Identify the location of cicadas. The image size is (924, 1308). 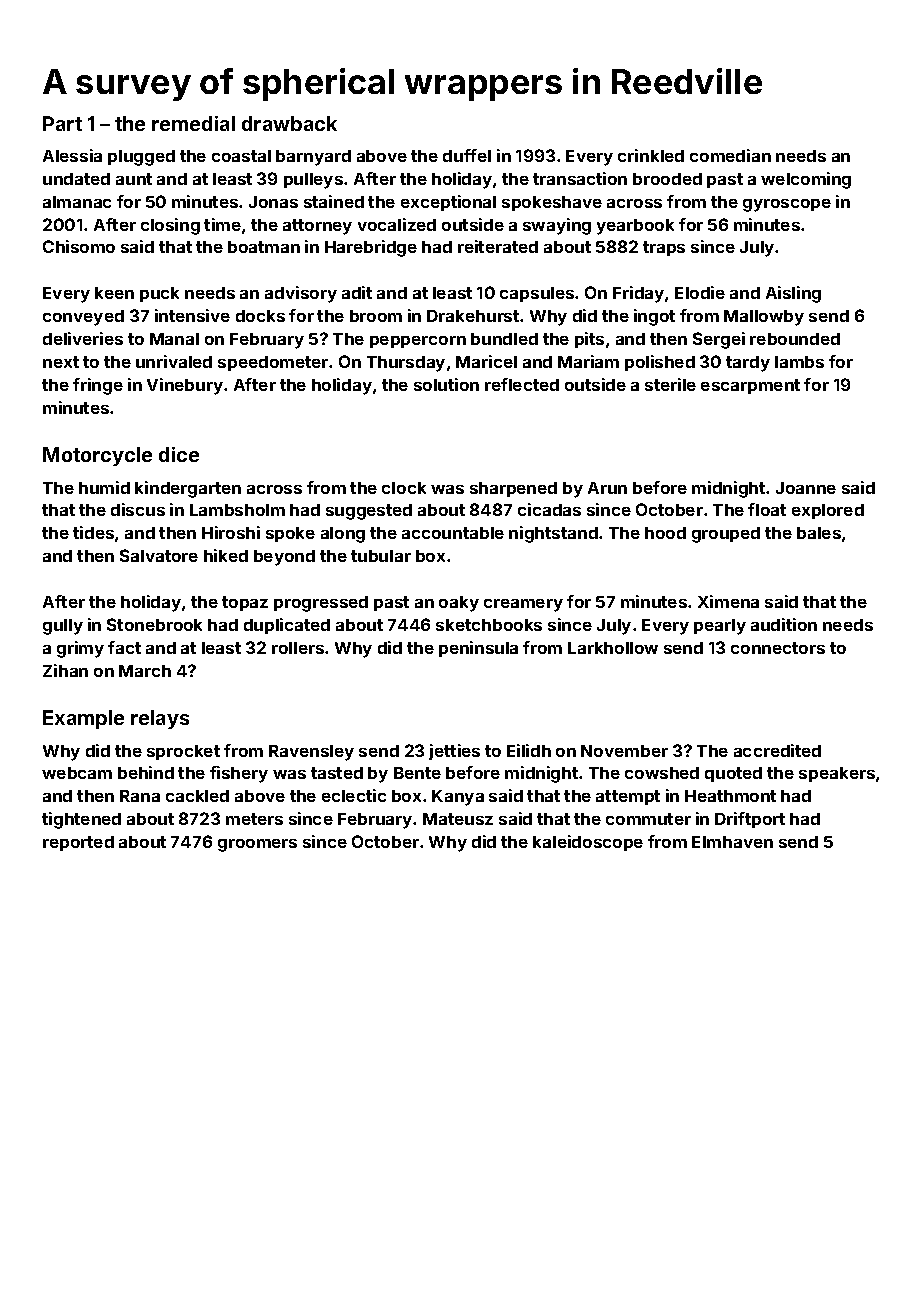
(549, 509).
